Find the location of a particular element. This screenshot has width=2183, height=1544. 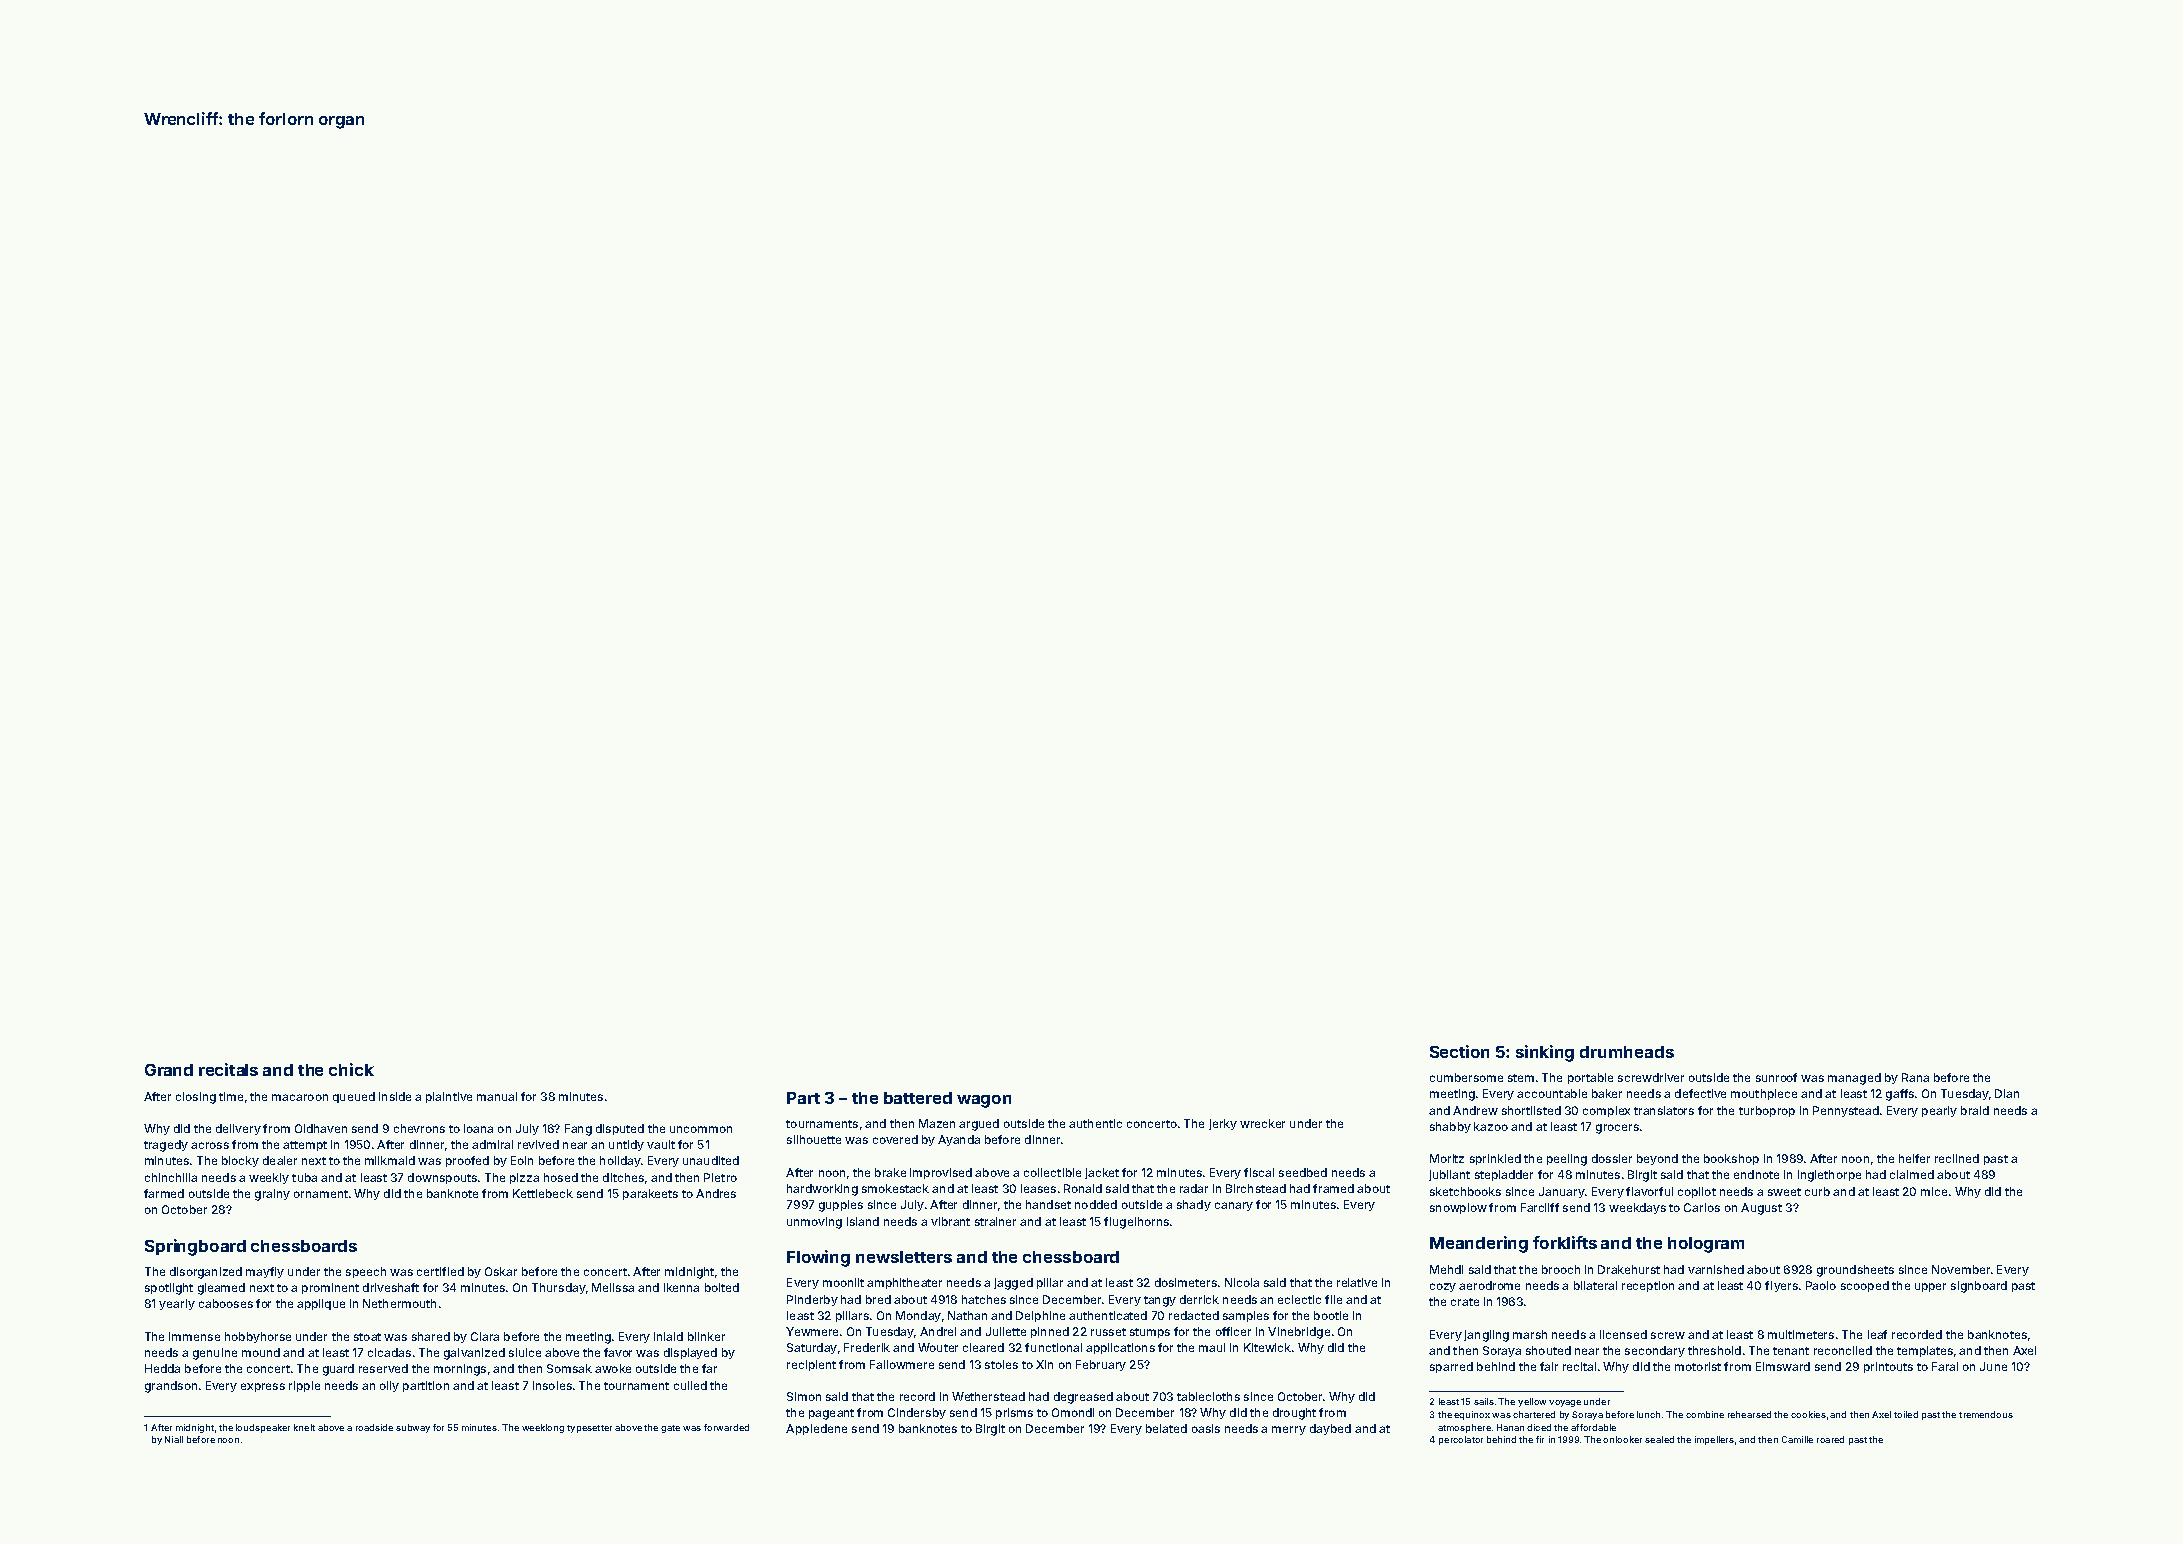

Melissa is located at coordinates (613, 1287).
